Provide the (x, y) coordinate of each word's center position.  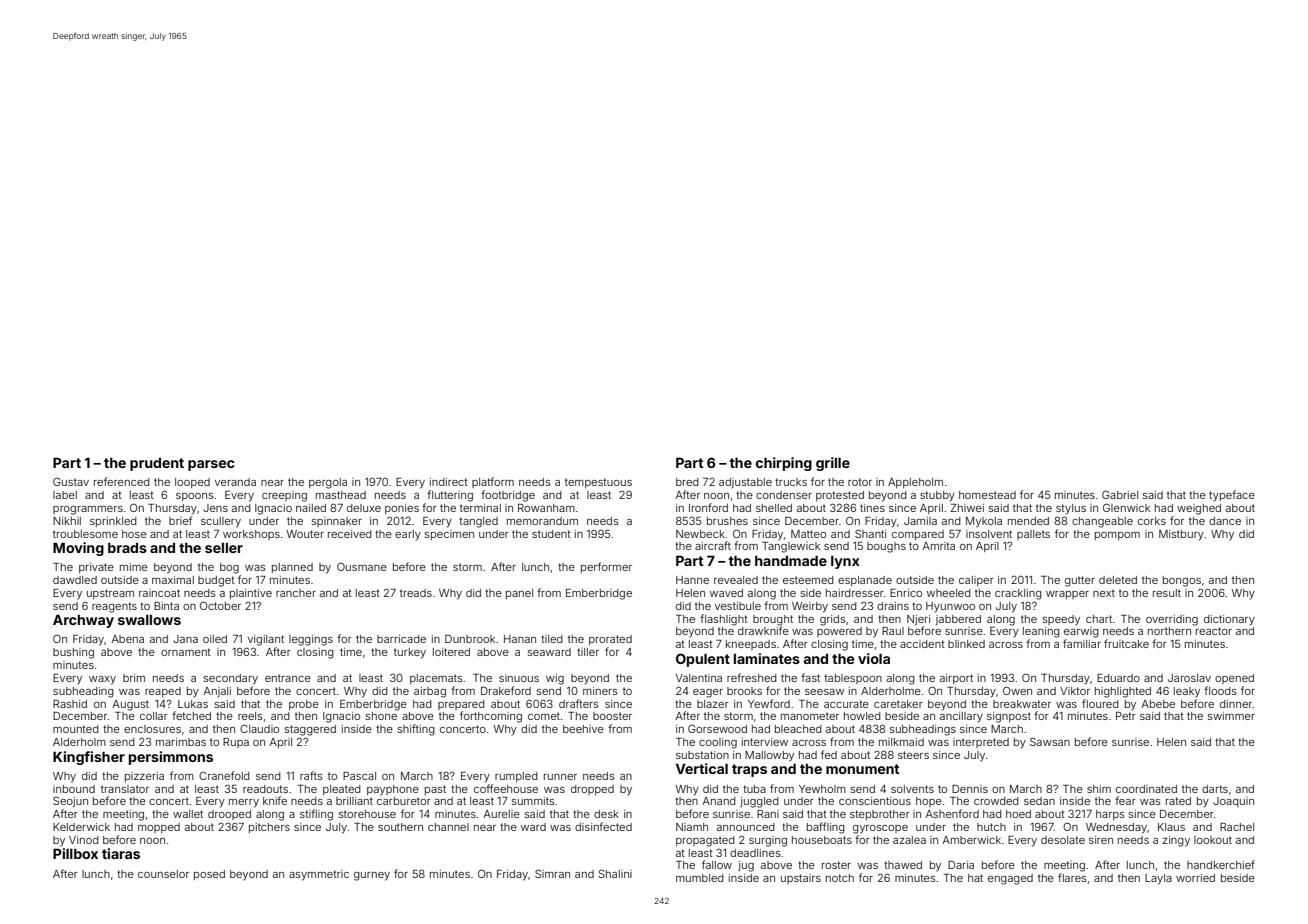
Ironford (708, 507)
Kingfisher (89, 758)
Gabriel (1120, 494)
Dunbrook (470, 638)
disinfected (603, 826)
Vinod (84, 840)
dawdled (75, 580)
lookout (1213, 840)
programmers (88, 510)
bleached (798, 729)
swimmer (1231, 716)
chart (1099, 619)
